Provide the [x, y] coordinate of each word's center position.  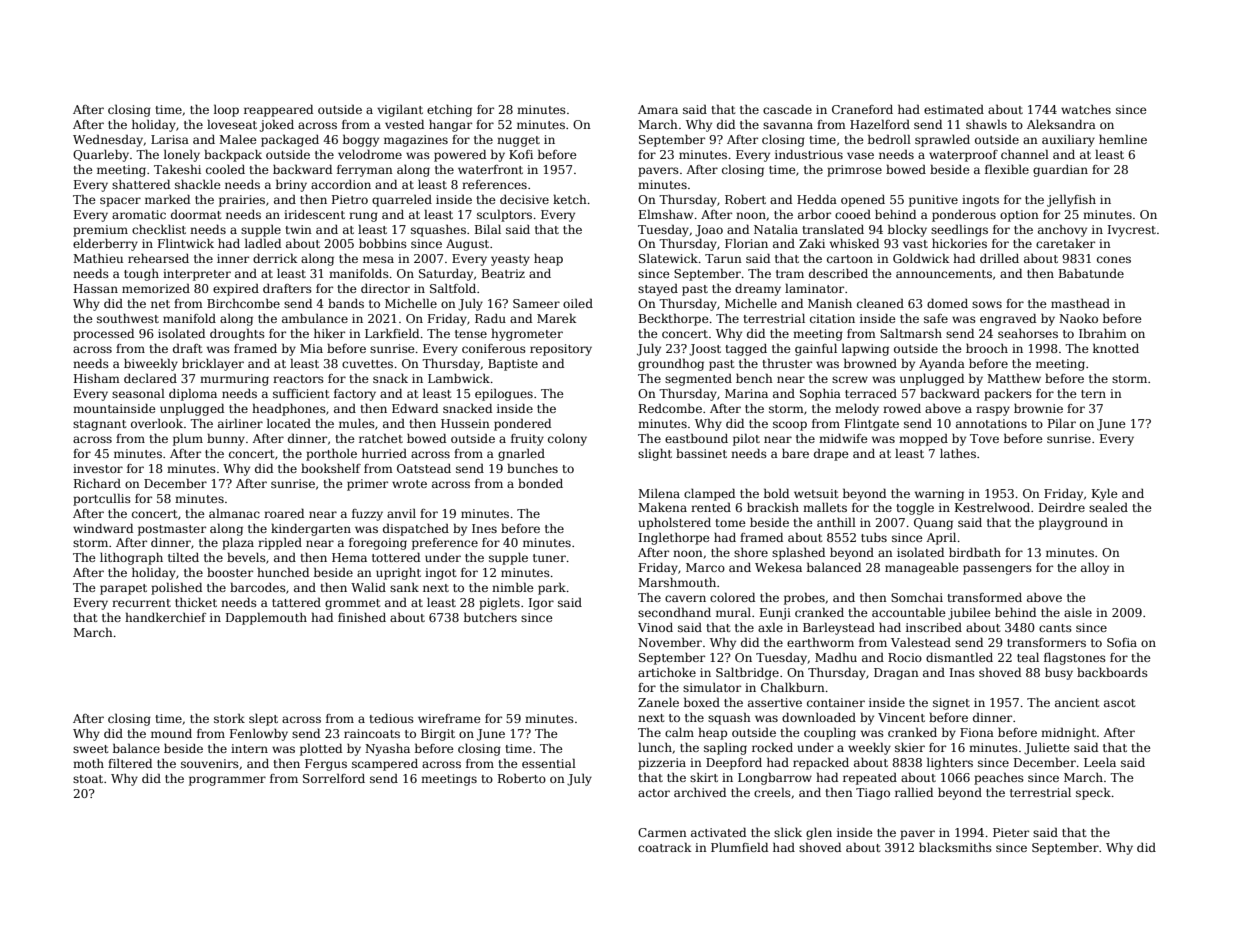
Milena [659, 493]
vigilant [400, 110]
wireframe [449, 718]
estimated [954, 109]
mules [357, 423]
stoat [88, 779]
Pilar [1062, 423]
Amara [658, 109]
